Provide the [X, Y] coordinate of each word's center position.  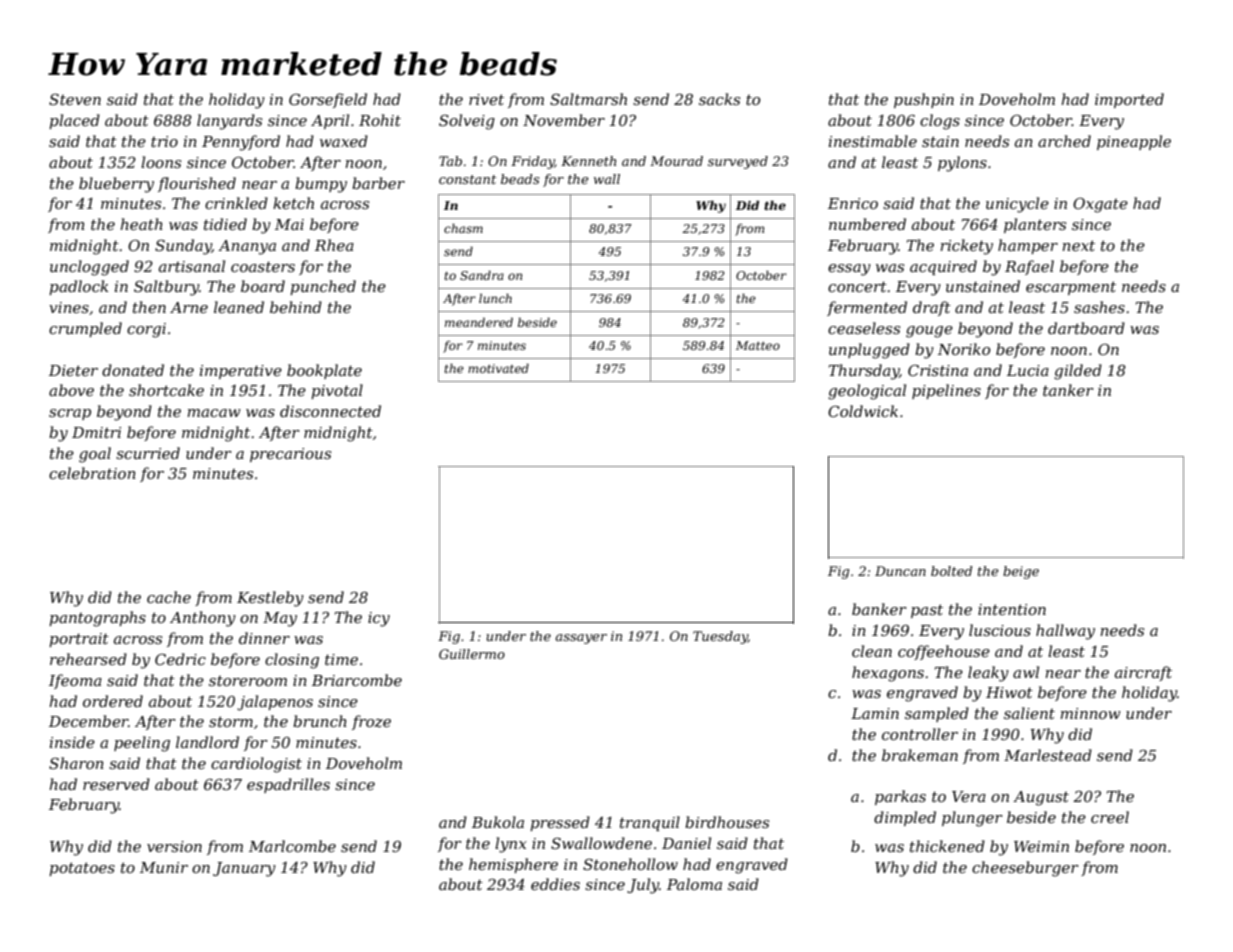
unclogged [89, 268]
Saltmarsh [588, 99]
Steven [75, 99]
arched [1064, 141]
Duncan [900, 571]
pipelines [946, 391]
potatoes [82, 869]
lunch [495, 298]
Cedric [180, 659]
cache [169, 597]
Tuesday [720, 637]
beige [1021, 572]
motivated [498, 368]
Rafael [1029, 267]
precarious [290, 455]
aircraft [1143, 673]
